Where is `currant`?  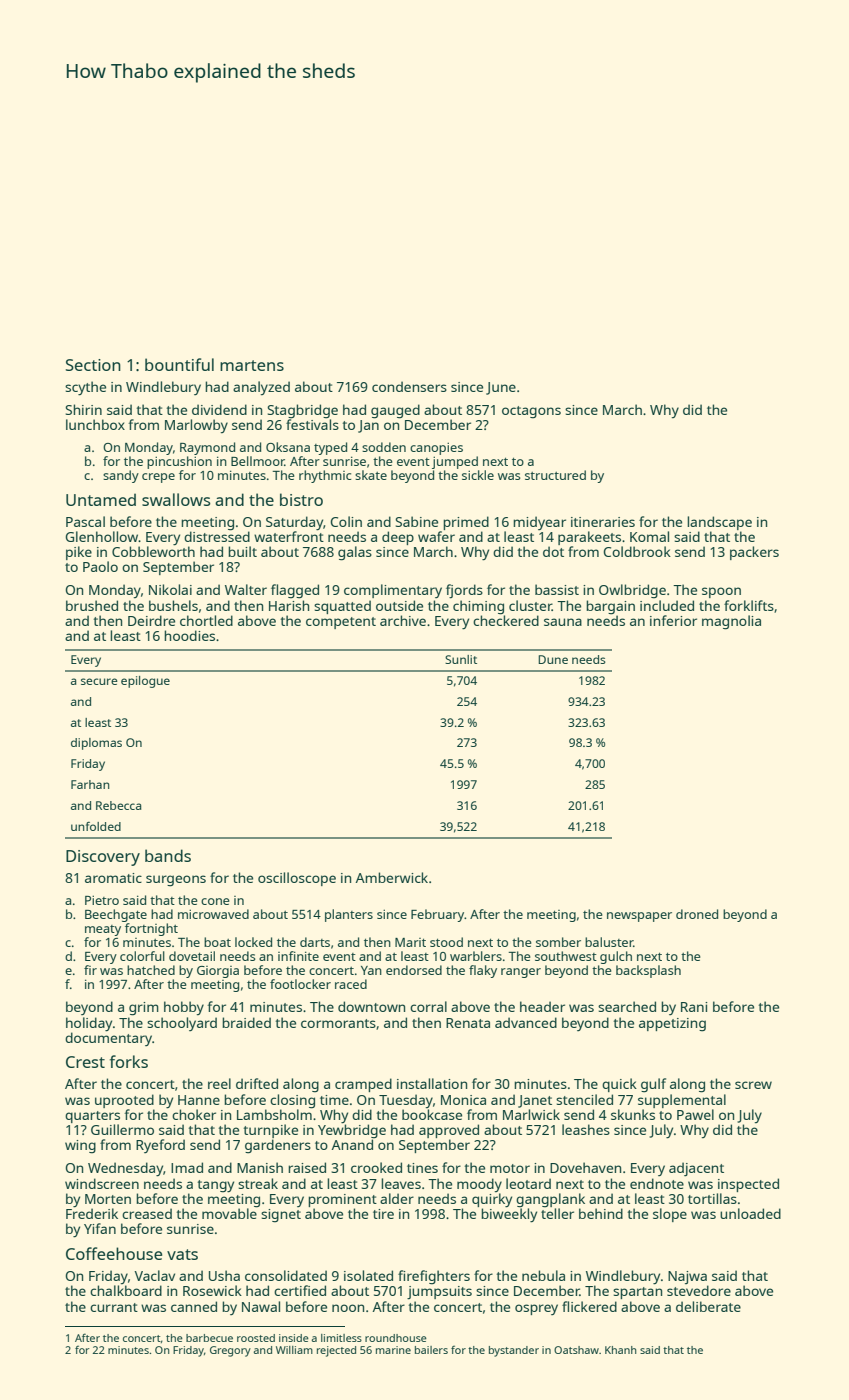
currant is located at coordinates (114, 1307).
